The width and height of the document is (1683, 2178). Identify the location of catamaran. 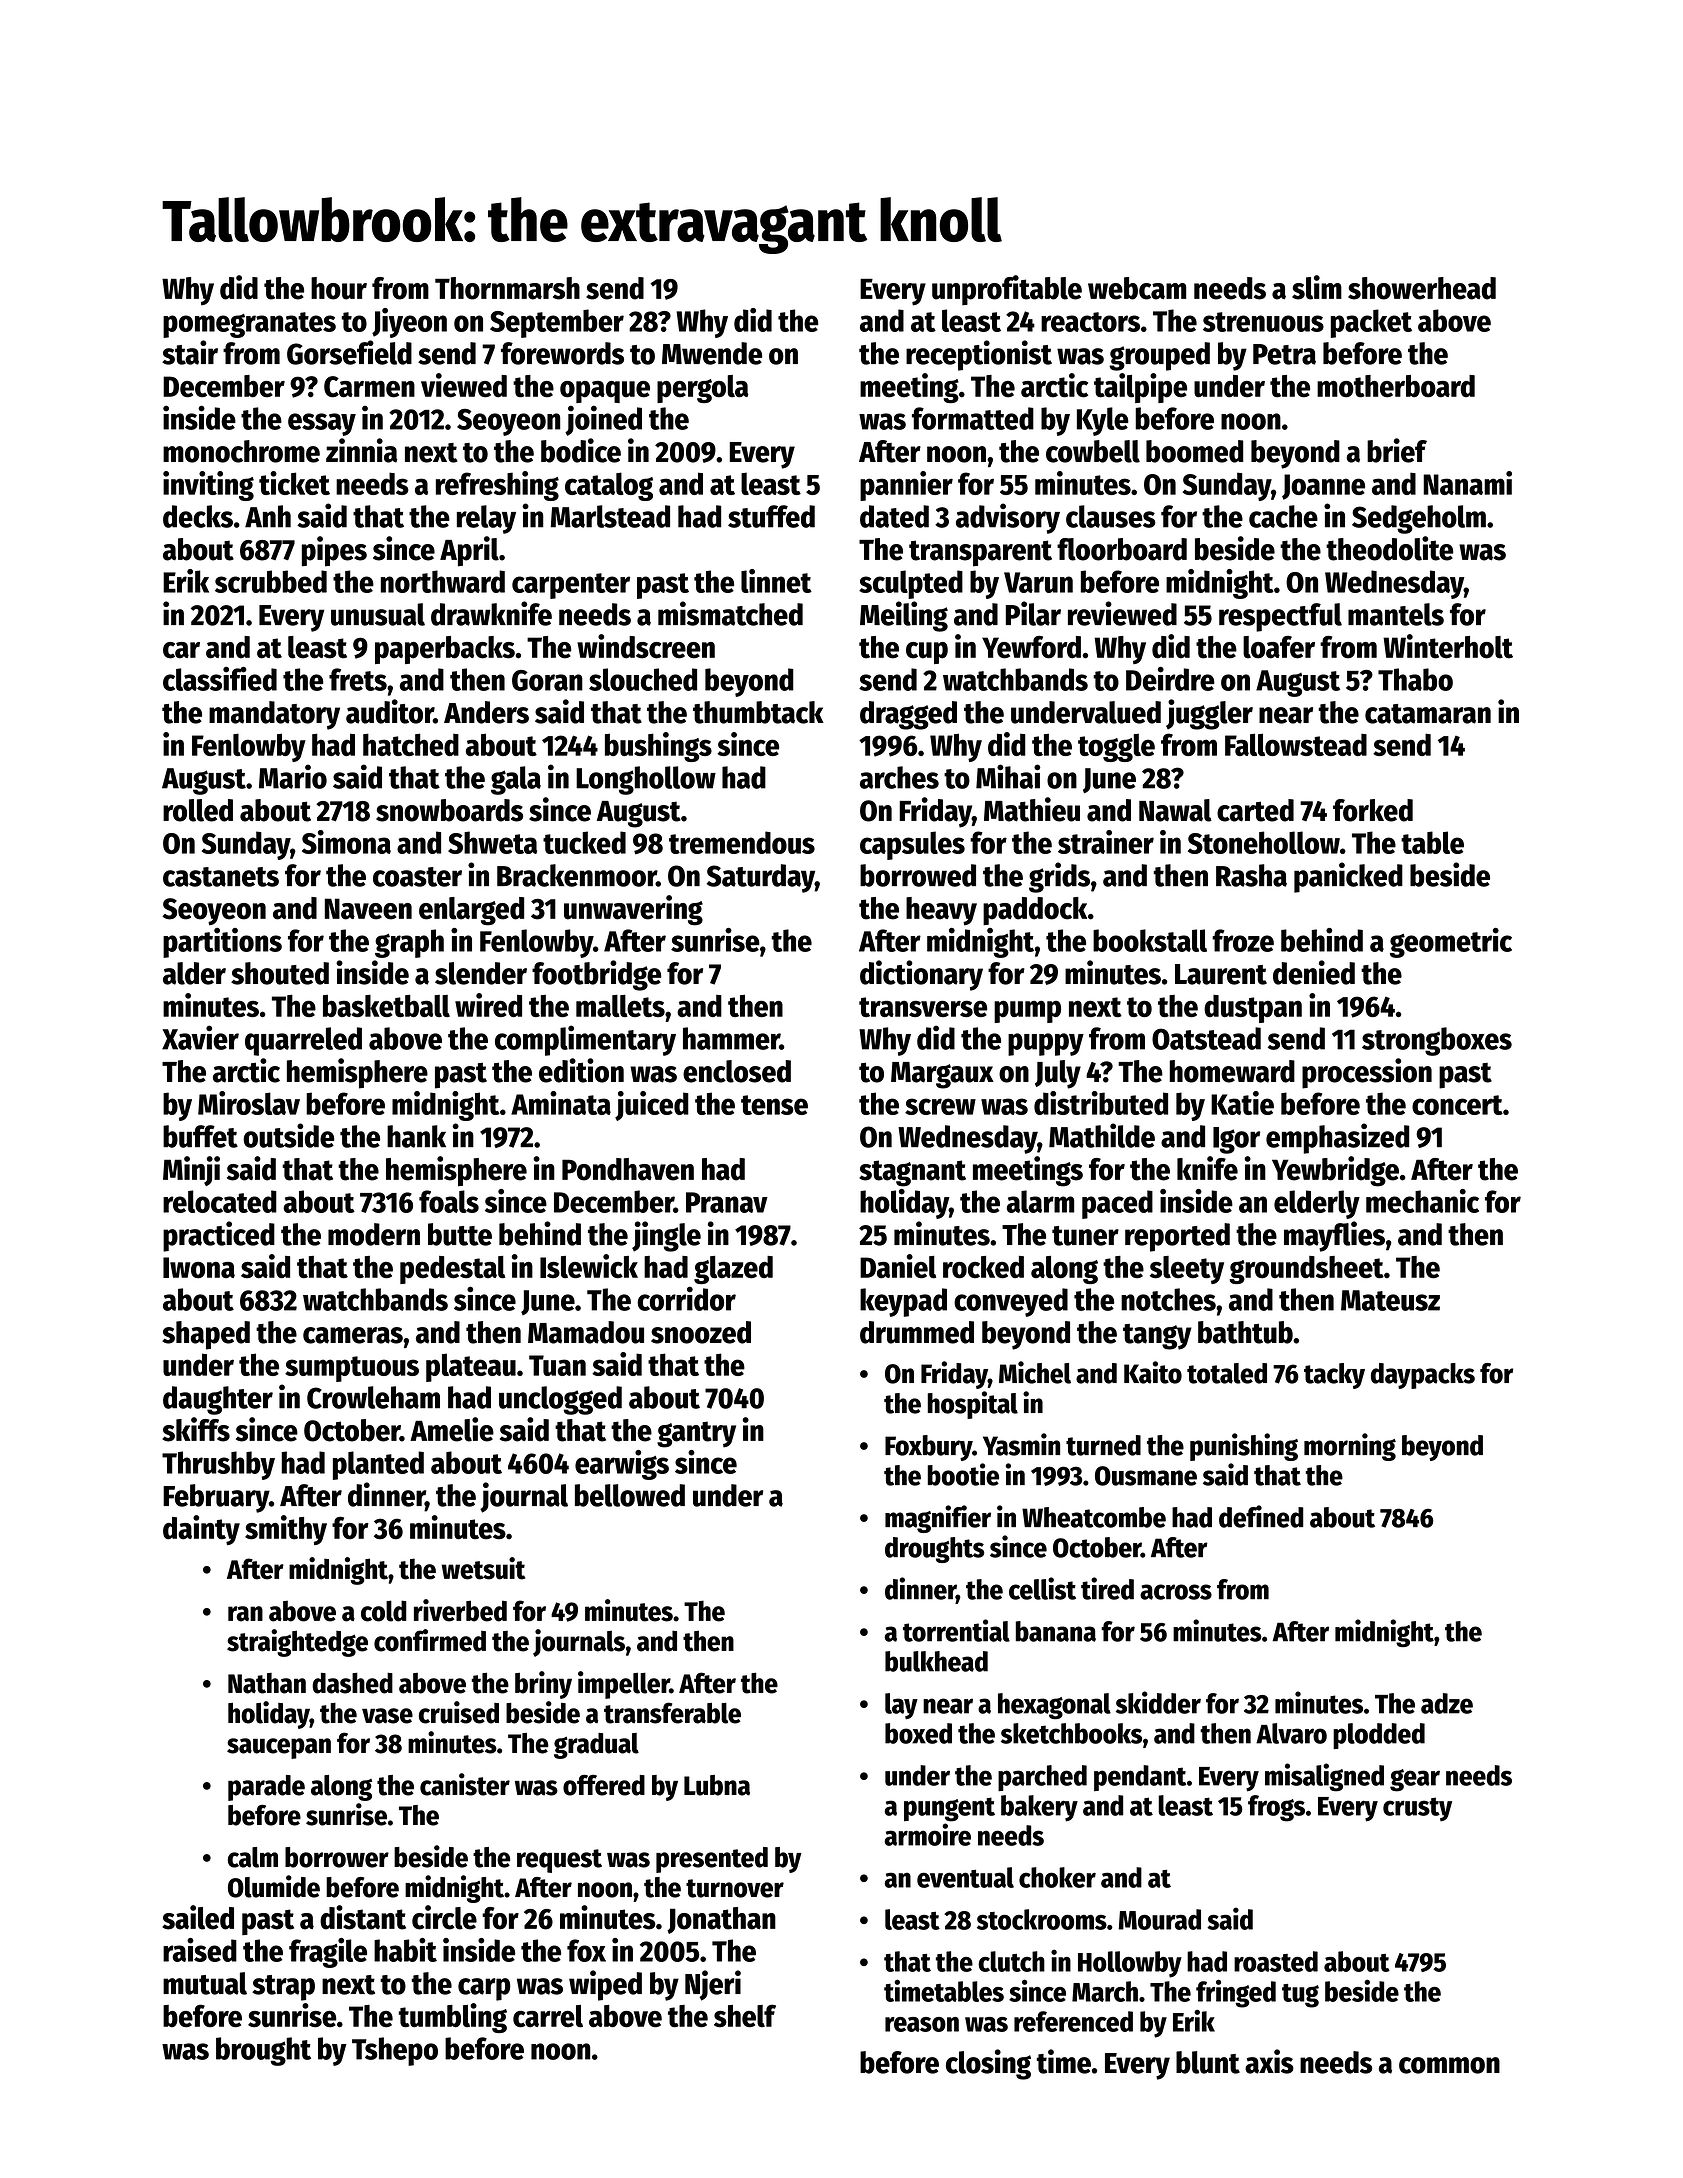
(1428, 714).
